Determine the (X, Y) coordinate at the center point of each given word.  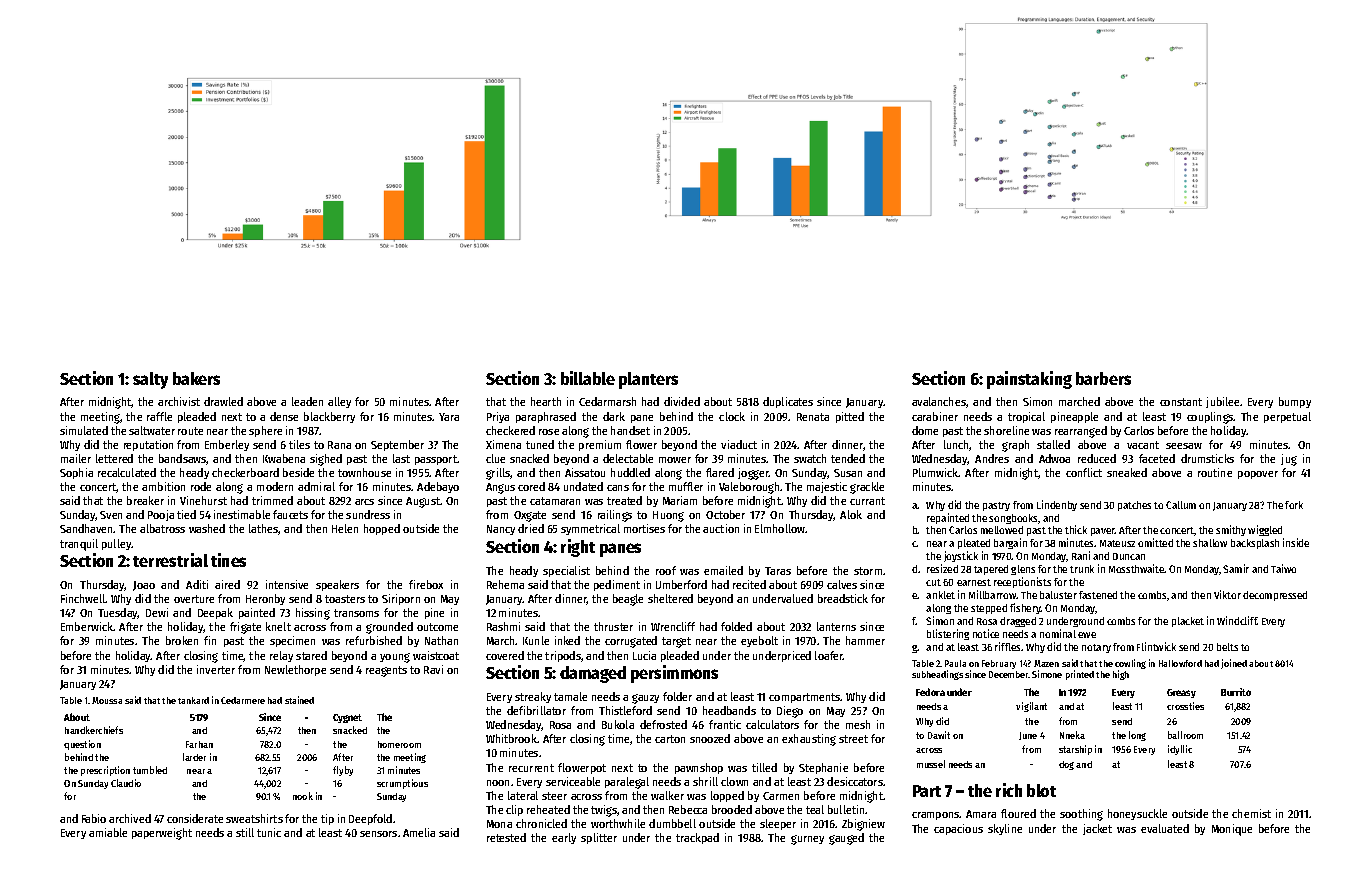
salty (150, 380)
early (564, 838)
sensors (378, 834)
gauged (846, 839)
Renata (813, 417)
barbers (1103, 378)
